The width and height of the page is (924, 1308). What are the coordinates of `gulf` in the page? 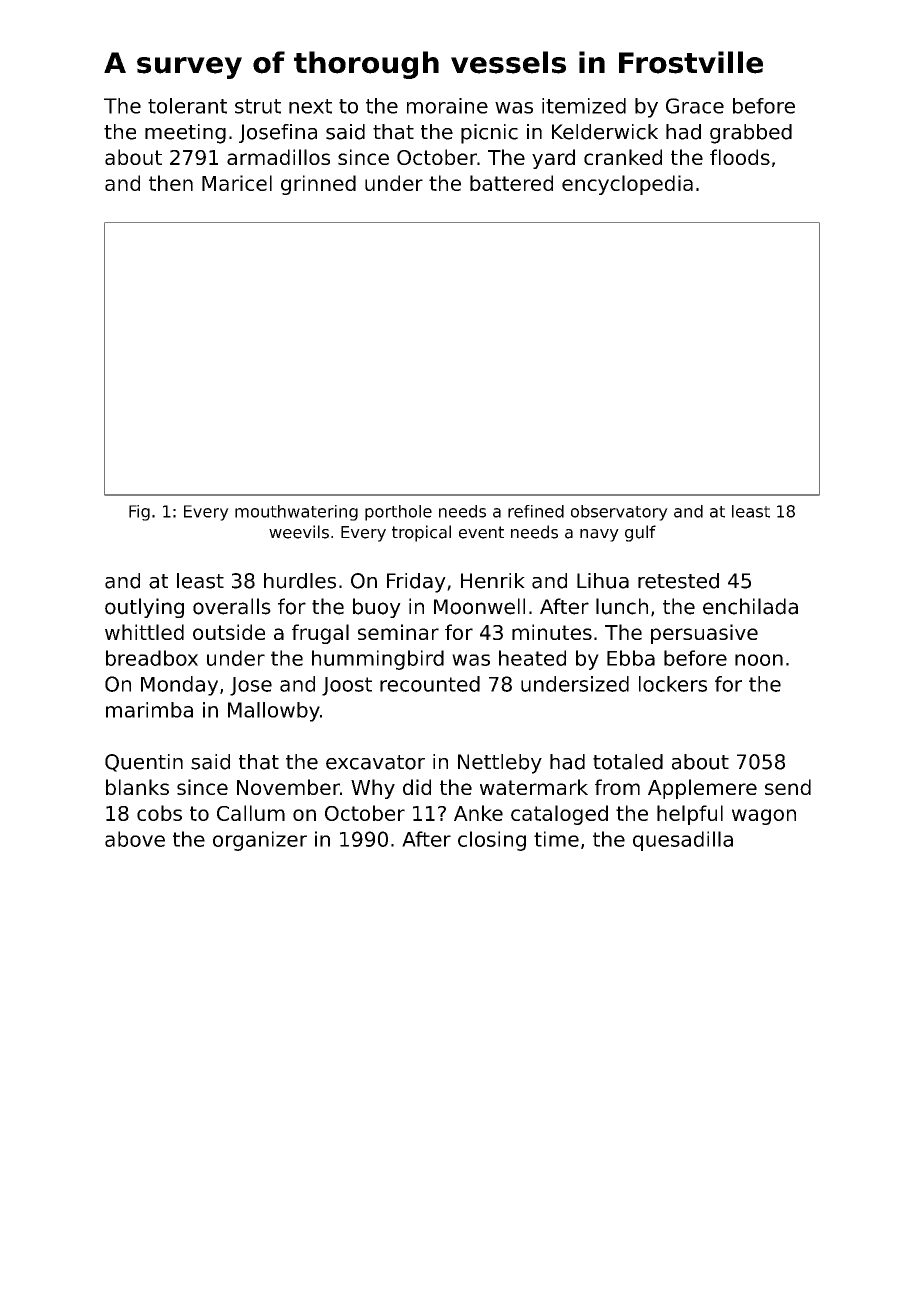 It's located at (640, 533).
